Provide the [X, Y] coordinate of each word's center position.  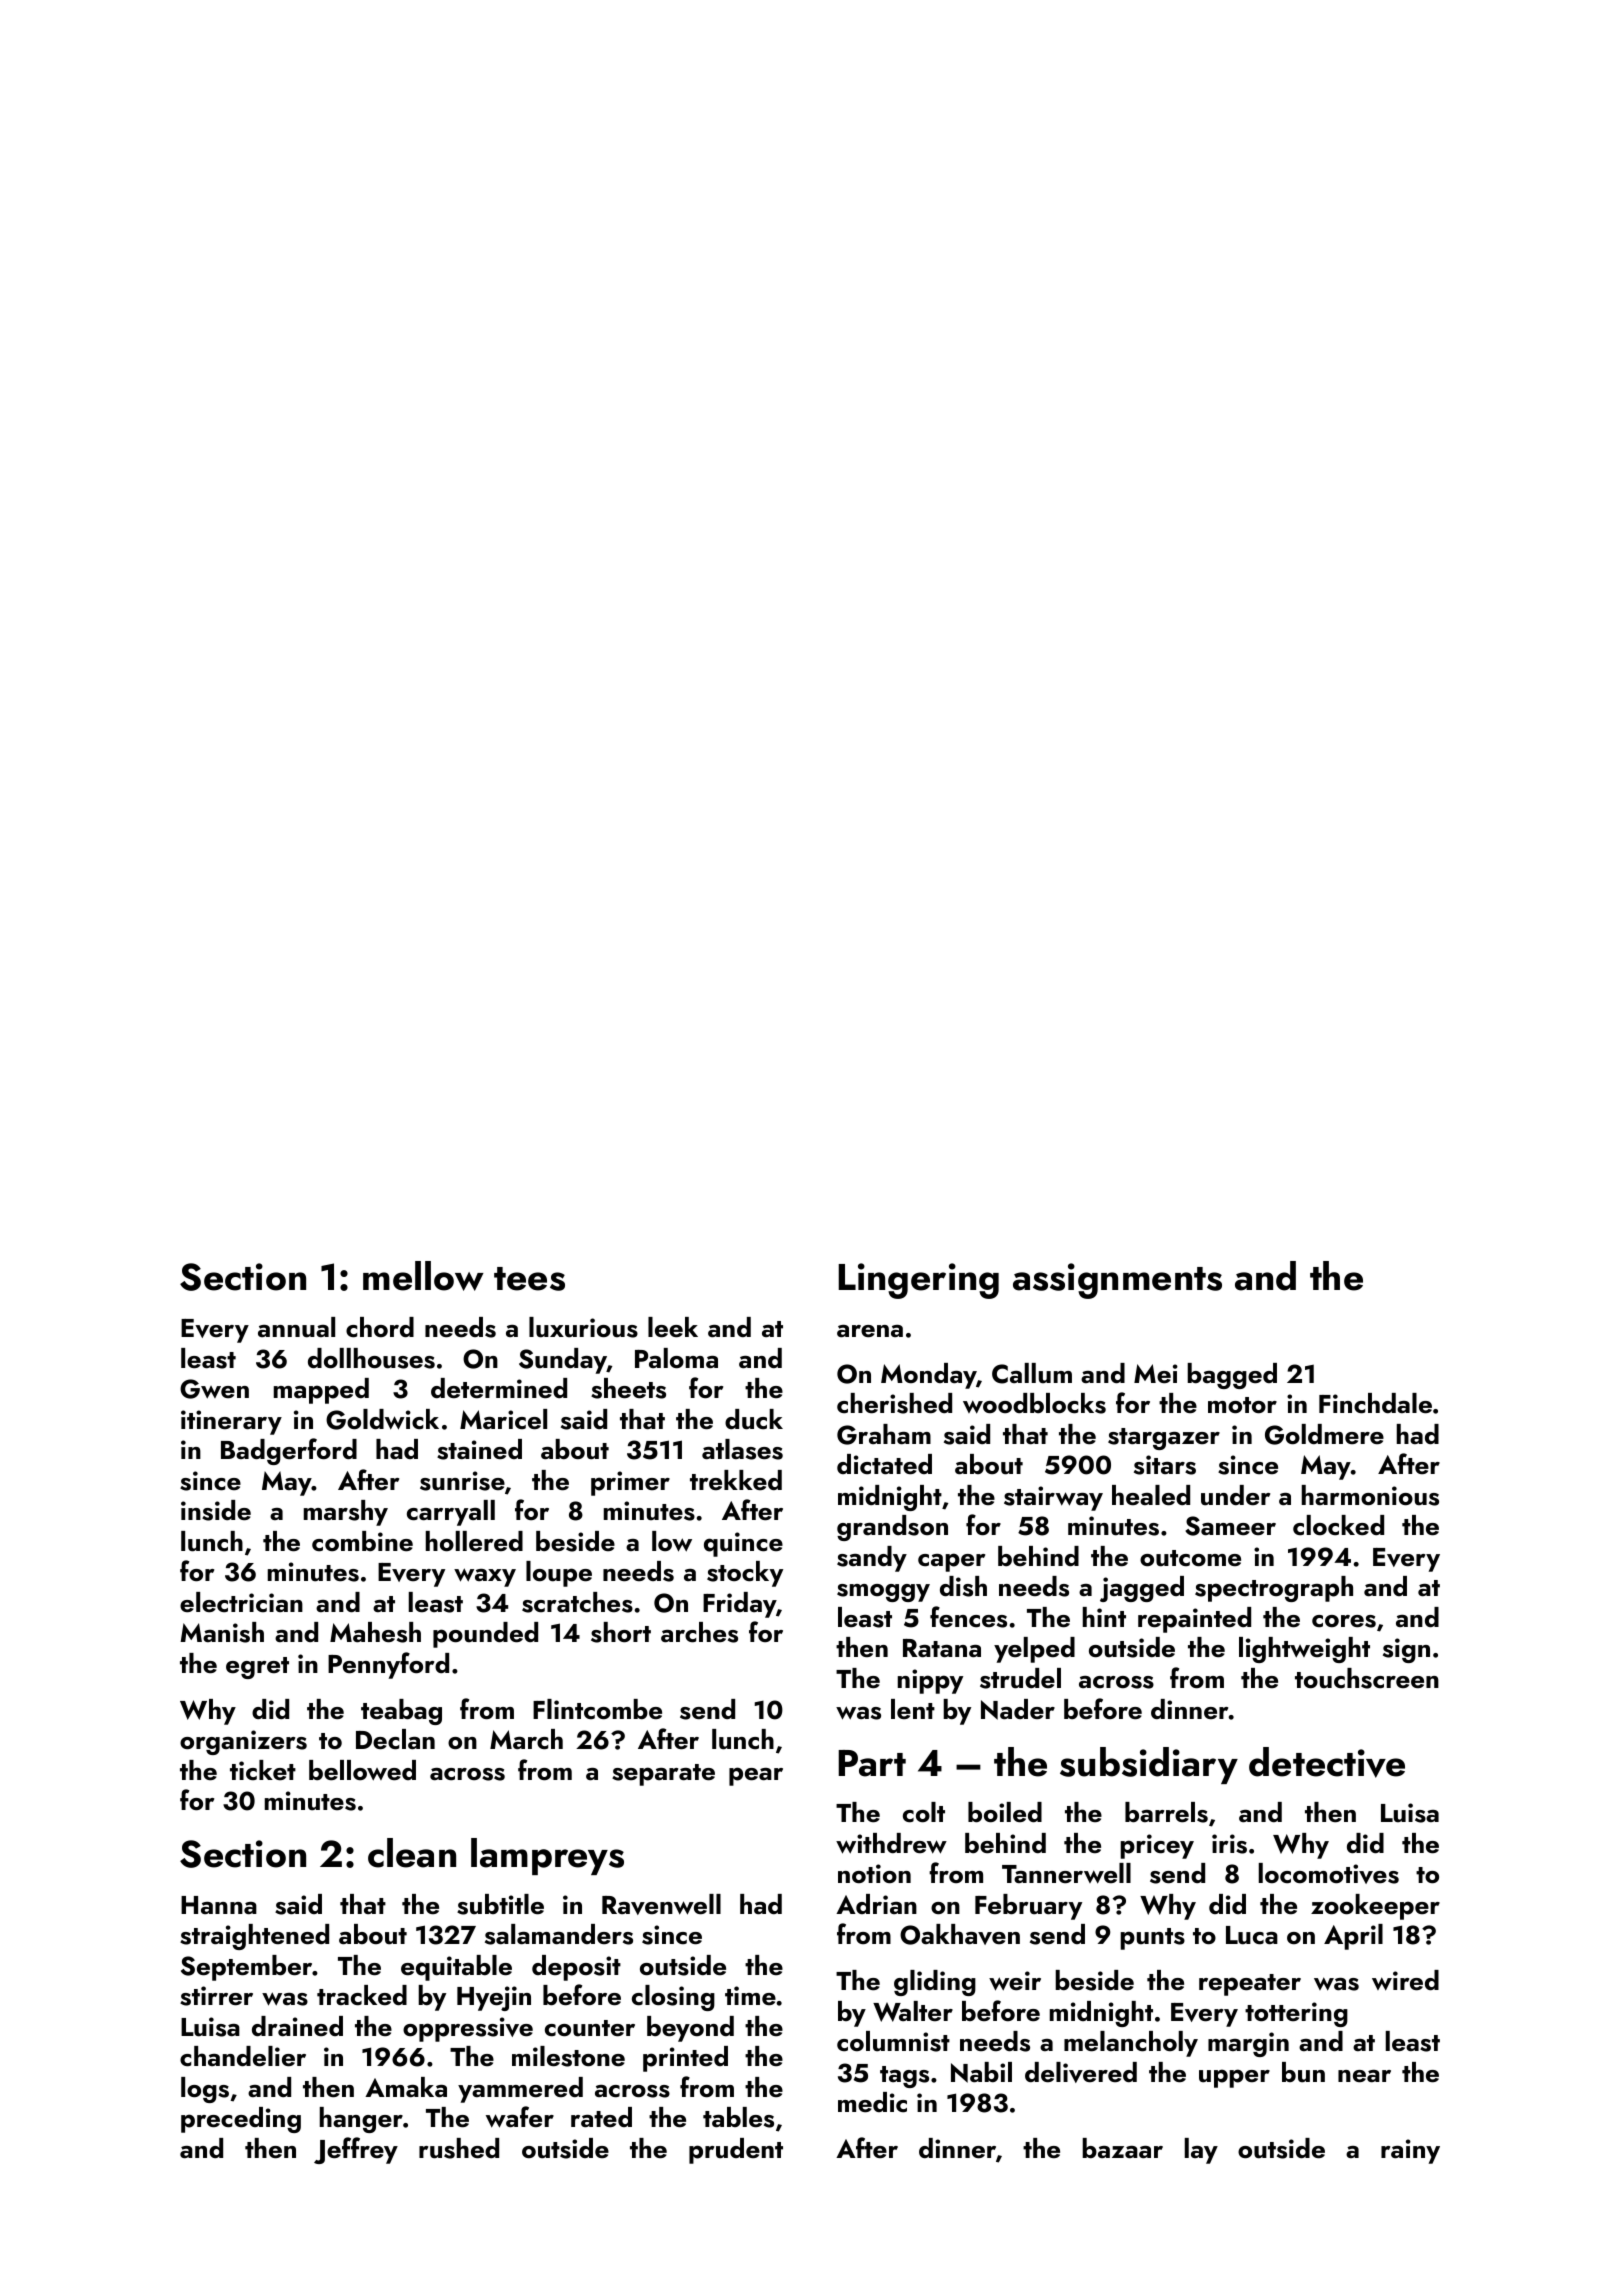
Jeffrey [356, 2150]
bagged [1232, 1376]
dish [963, 1586]
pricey [1157, 1846]
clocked [1338, 1525]
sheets [628, 1388]
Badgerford [289, 1451]
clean [412, 1853]
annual [296, 1327]
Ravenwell [661, 1904]
